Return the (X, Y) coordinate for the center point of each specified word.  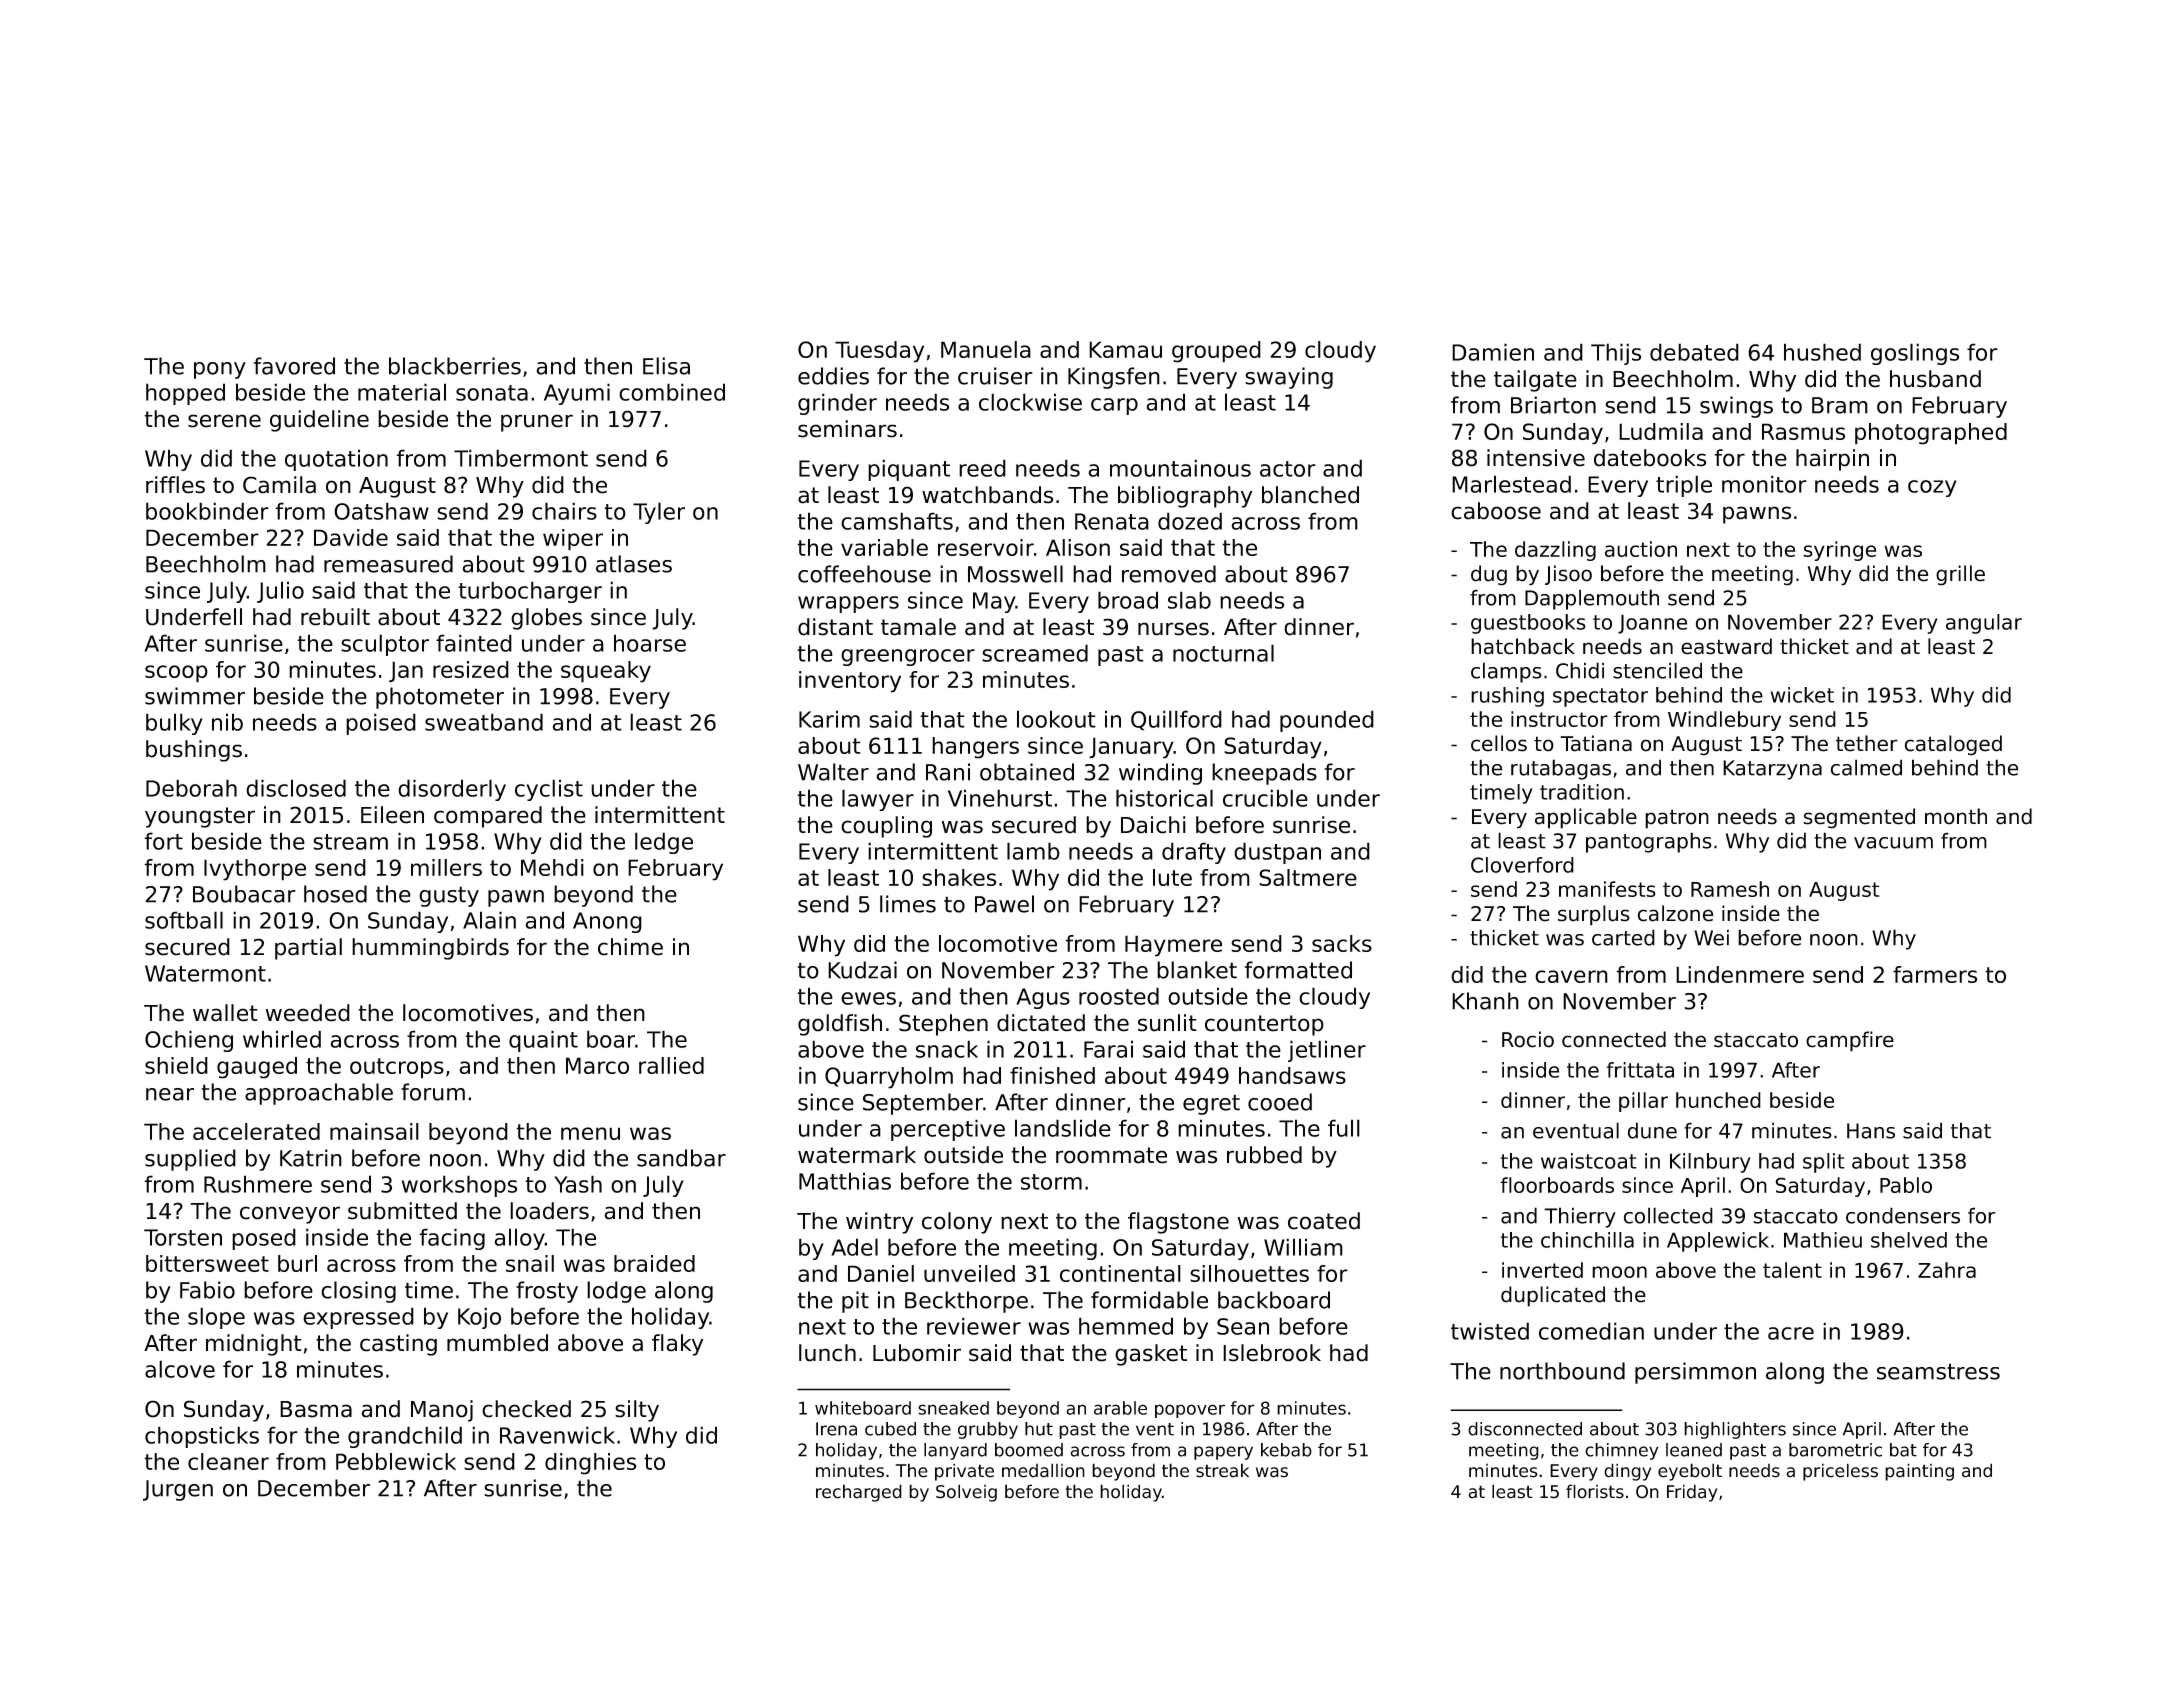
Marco (597, 1065)
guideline (319, 421)
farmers (1935, 974)
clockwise (1030, 402)
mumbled (497, 1343)
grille (1960, 575)
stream (350, 842)
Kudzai (862, 970)
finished (1052, 1075)
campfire (1850, 1041)
